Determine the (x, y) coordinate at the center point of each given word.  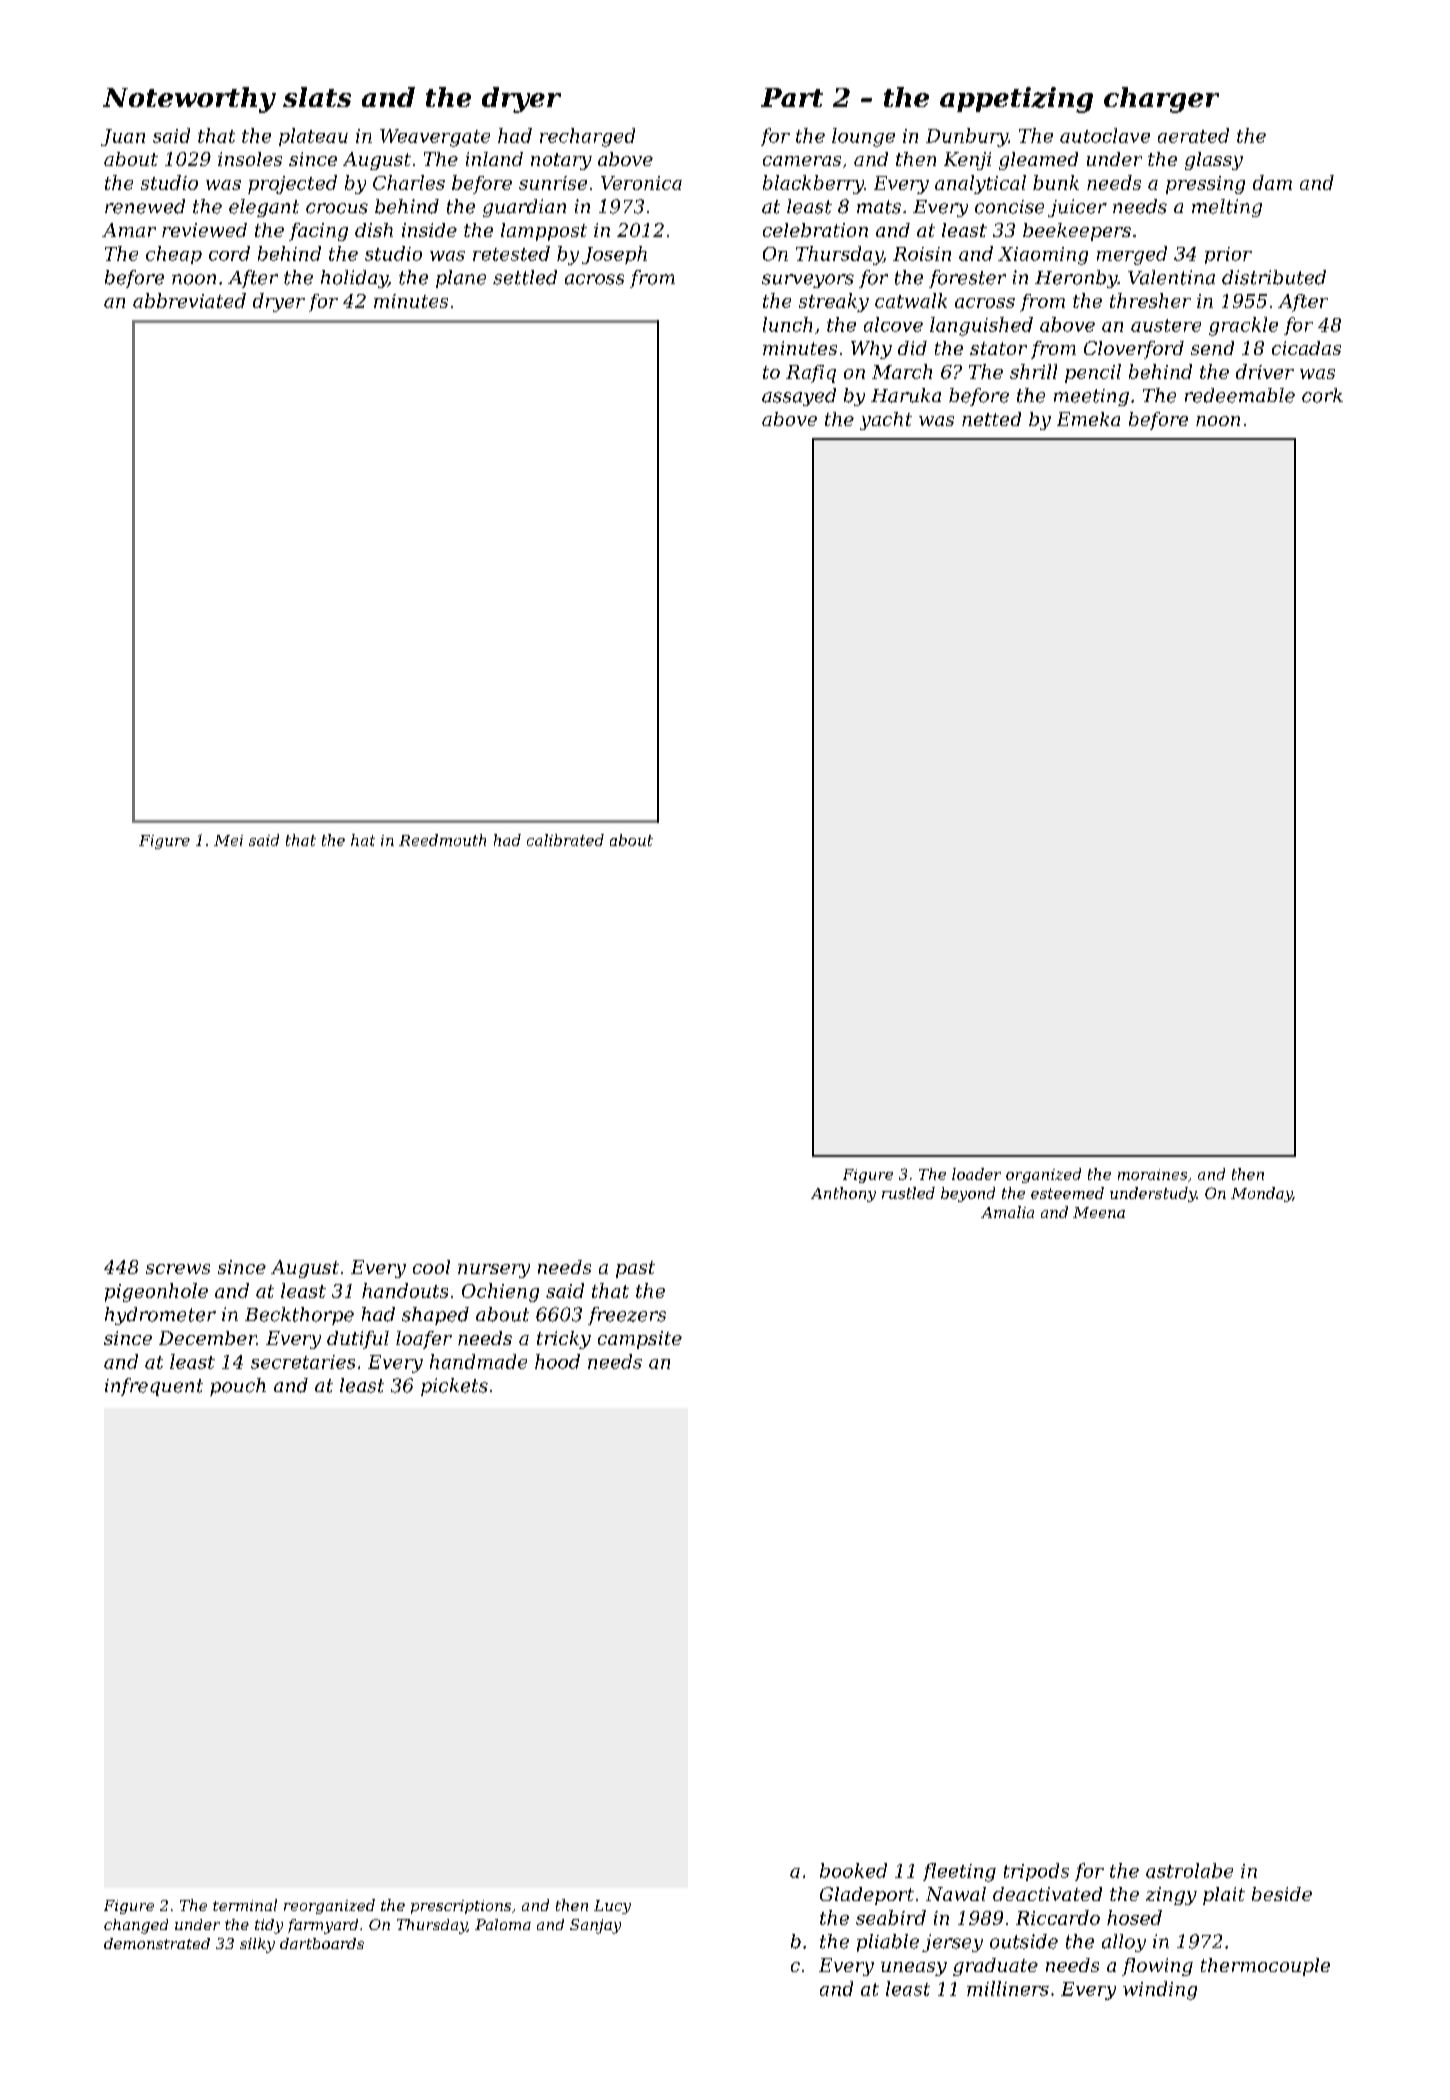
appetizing (1016, 100)
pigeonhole (156, 1292)
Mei (228, 840)
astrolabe (1189, 1870)
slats (317, 97)
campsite (640, 1340)
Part (792, 97)
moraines (1152, 1174)
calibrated (565, 840)
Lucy (612, 1907)
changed (136, 1926)
